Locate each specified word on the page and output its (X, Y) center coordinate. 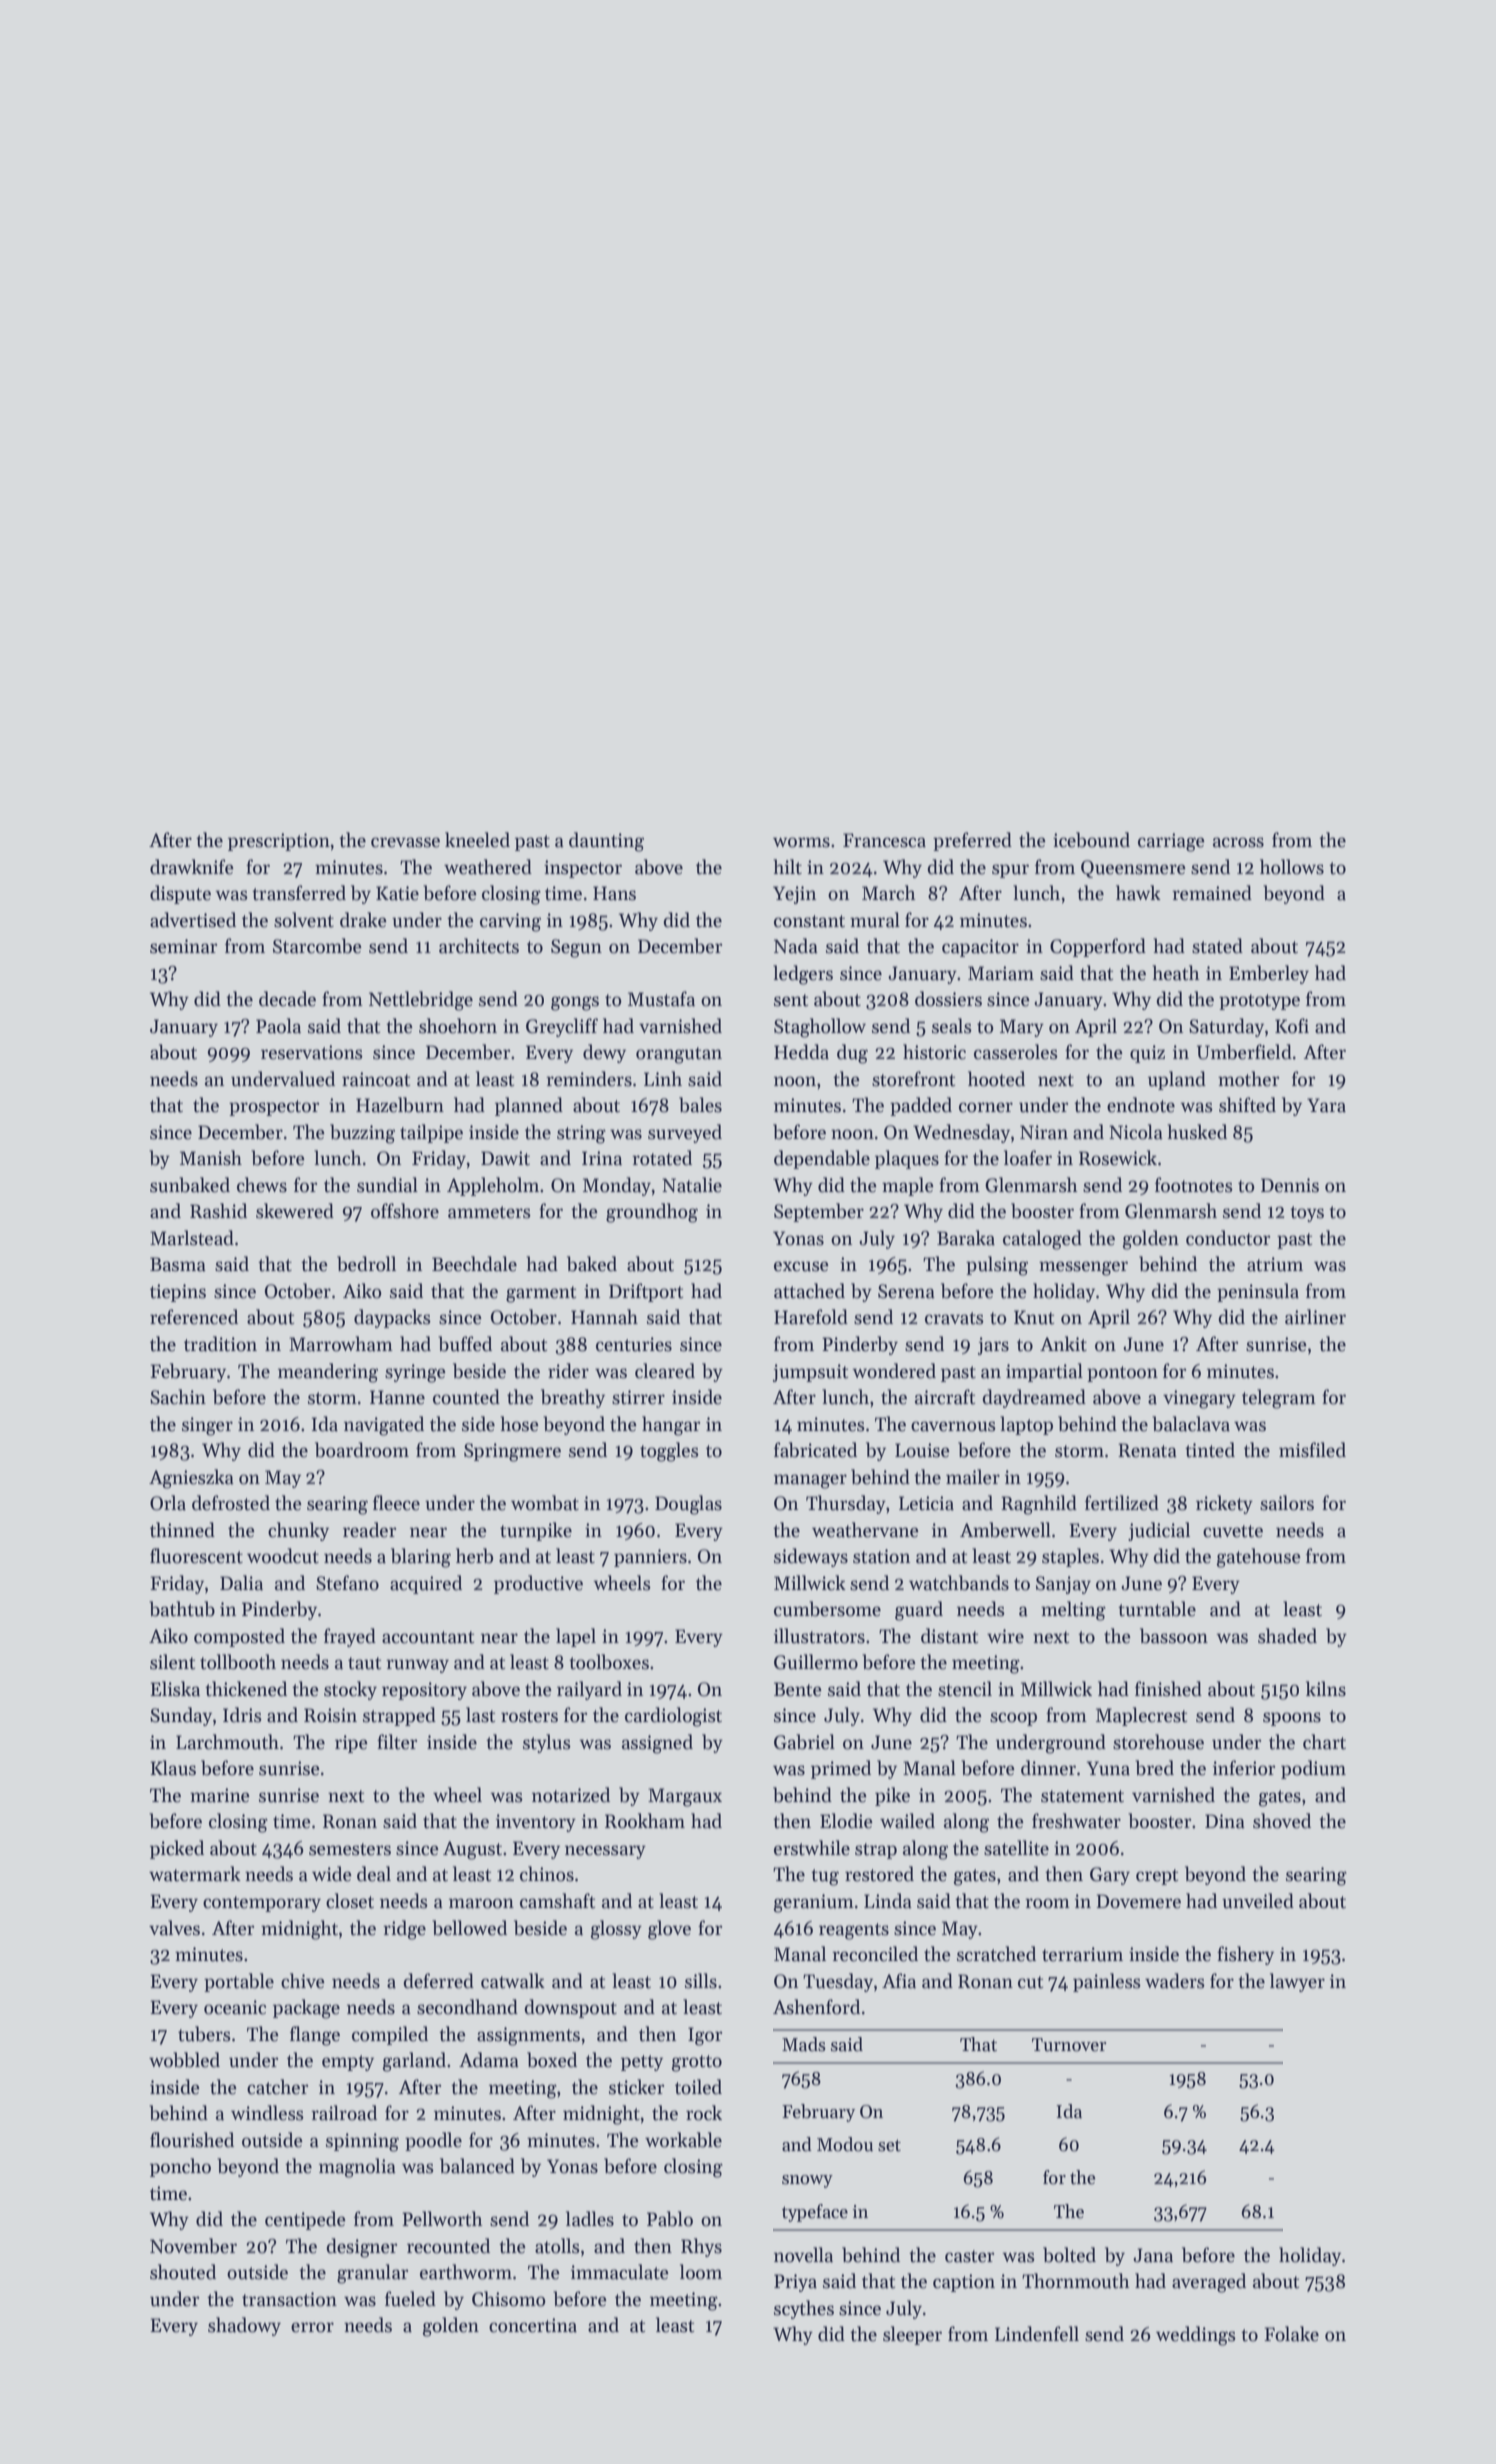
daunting (606, 842)
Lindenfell (1037, 2334)
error (312, 2327)
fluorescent (196, 1556)
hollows (1292, 867)
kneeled (477, 840)
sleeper (912, 2335)
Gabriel (804, 1742)
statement (1082, 1796)
